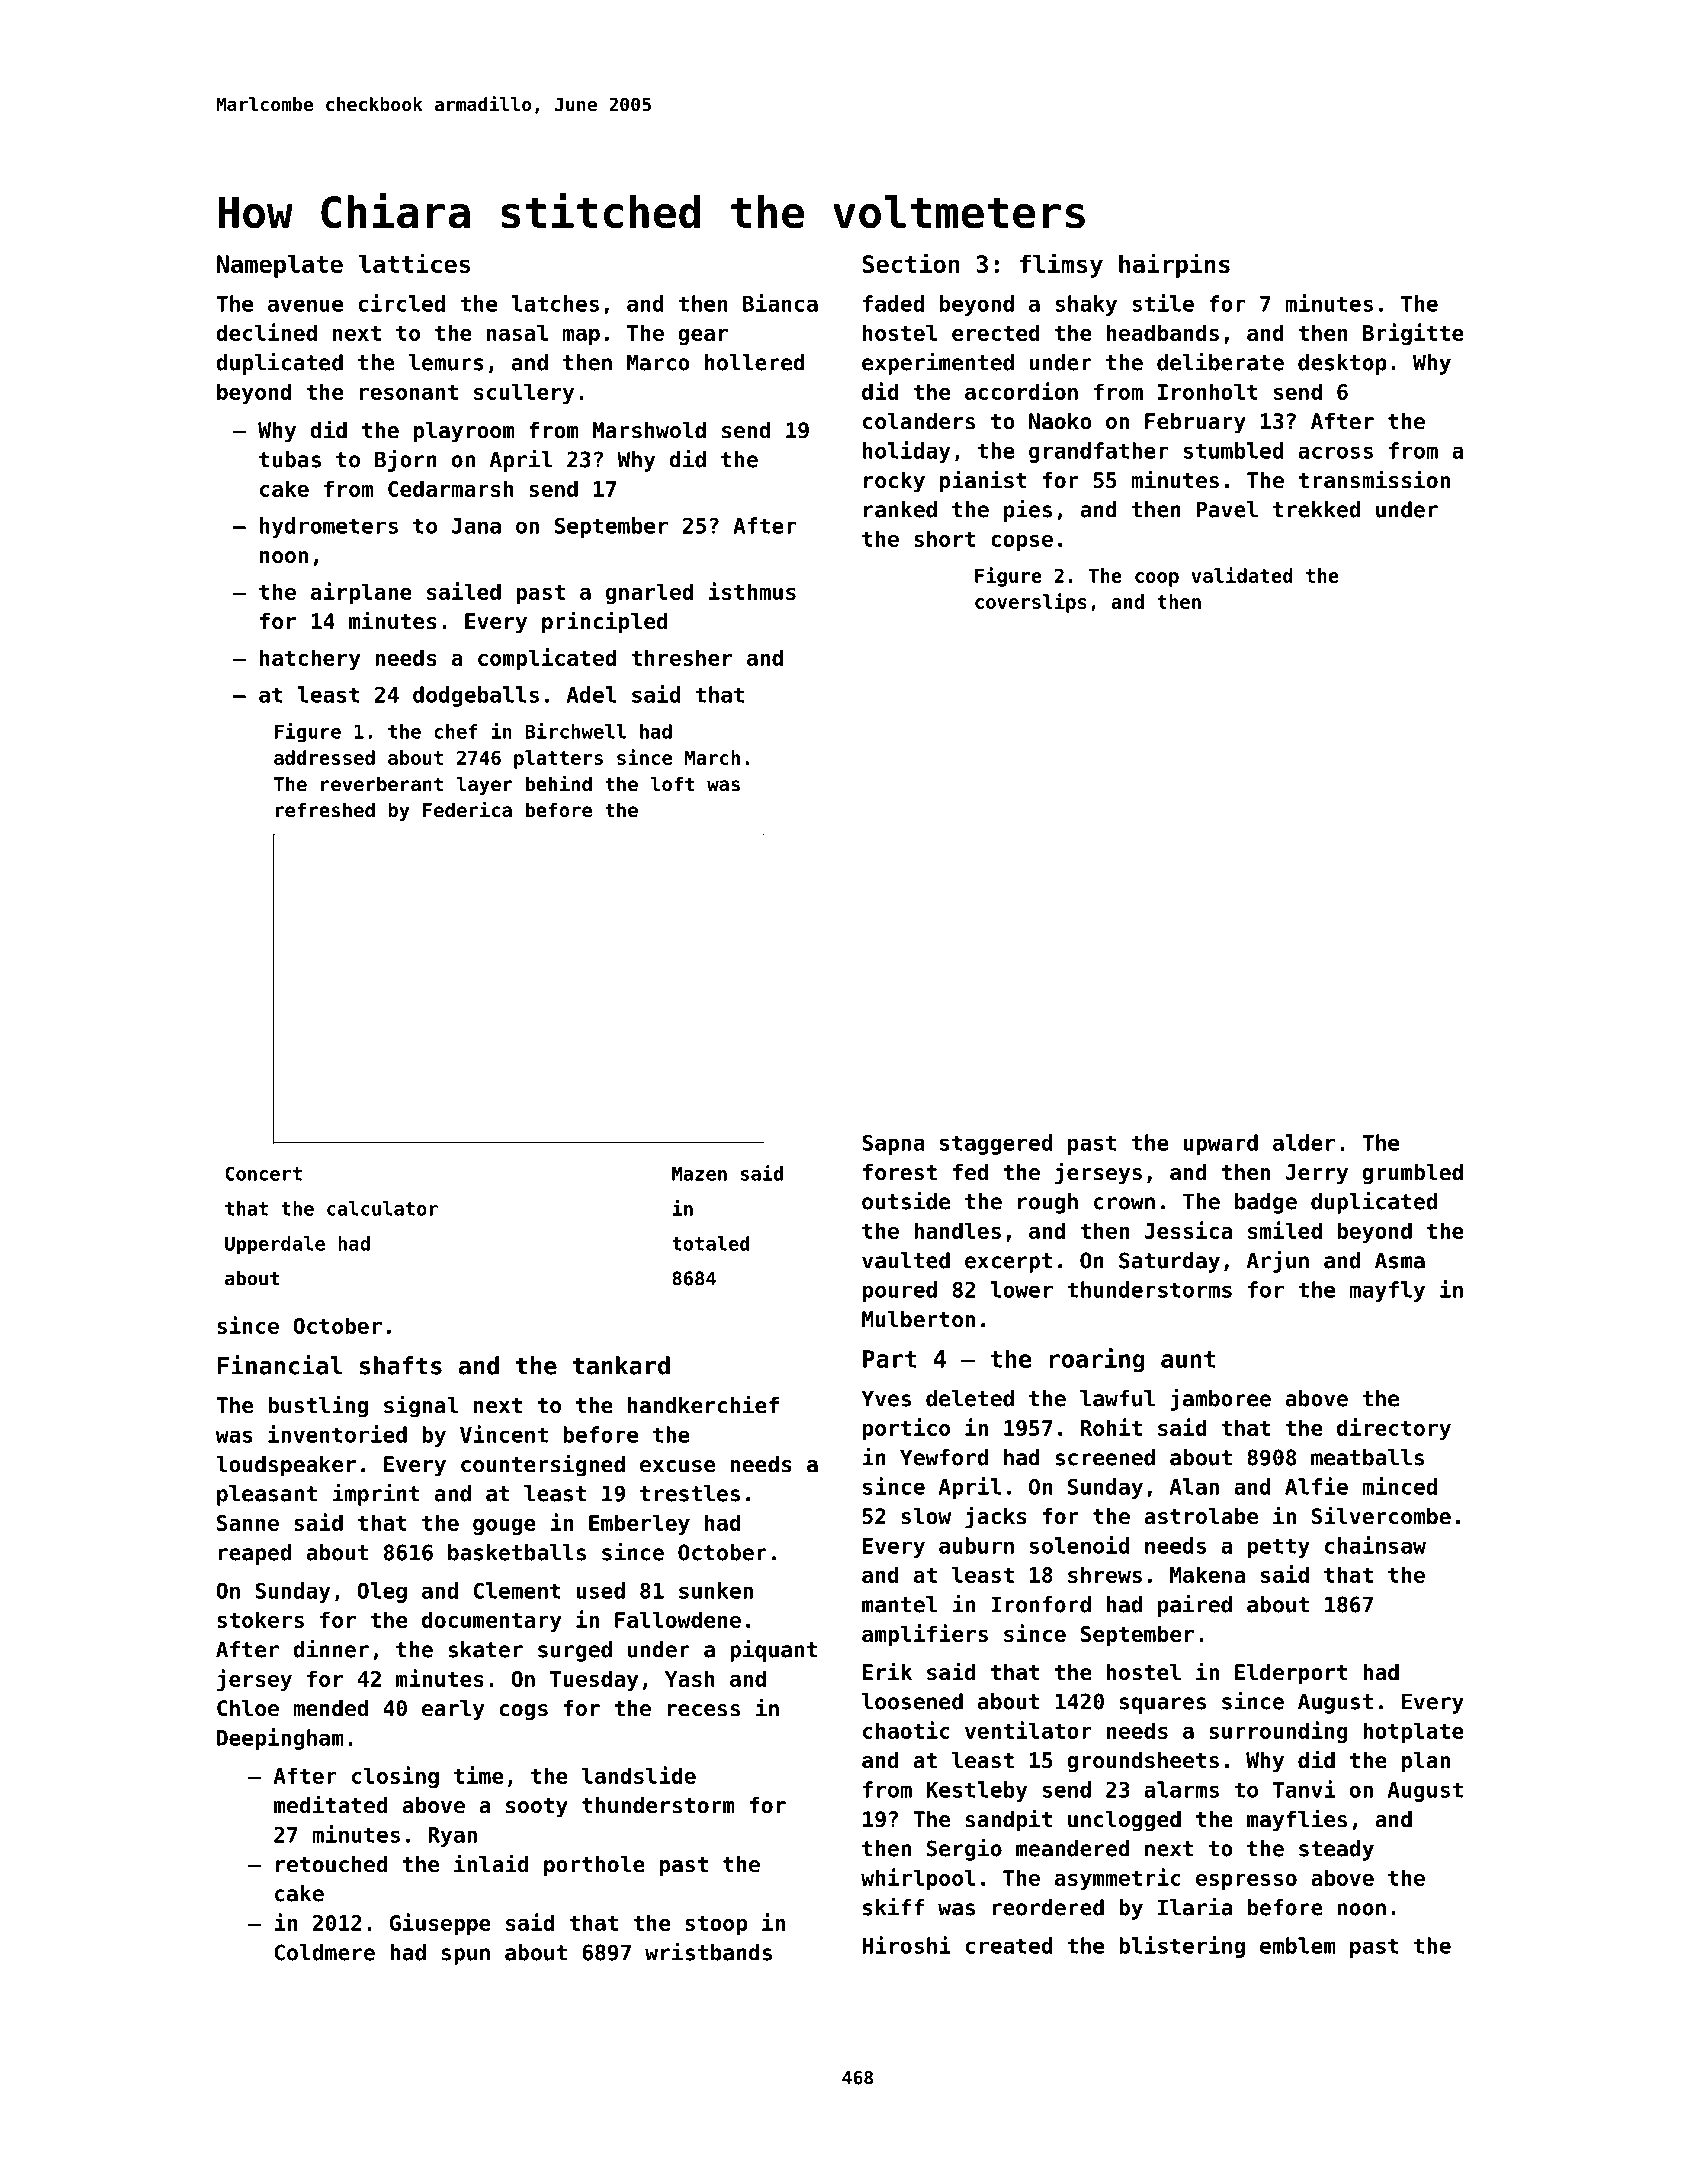 Image resolution: width=1683 pixels, height=2178 pixels. What do you see at coordinates (524, 1712) in the screenshot?
I see `cogs` at bounding box center [524, 1712].
